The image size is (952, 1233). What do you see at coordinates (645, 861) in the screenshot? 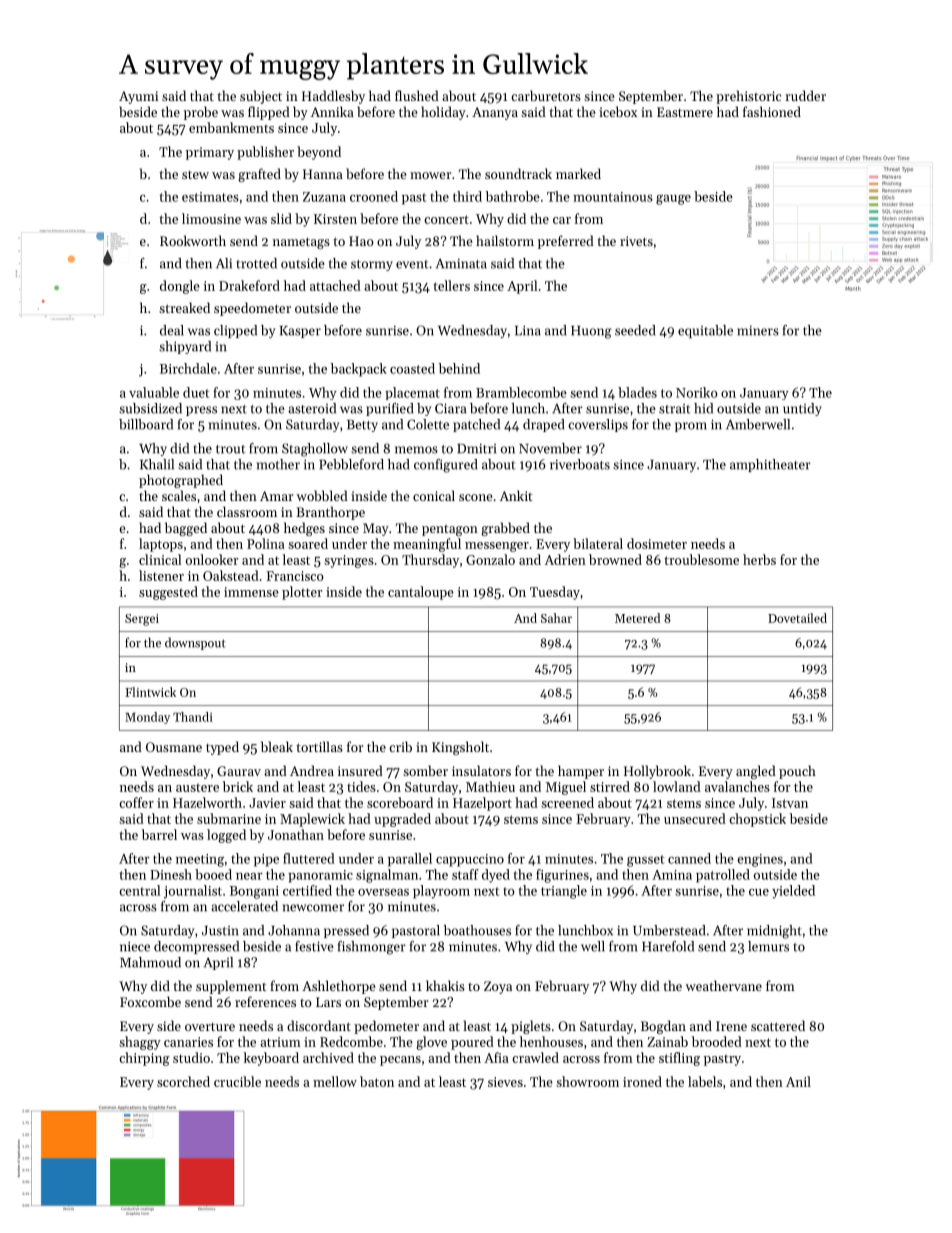
I see `gusset` at bounding box center [645, 861].
